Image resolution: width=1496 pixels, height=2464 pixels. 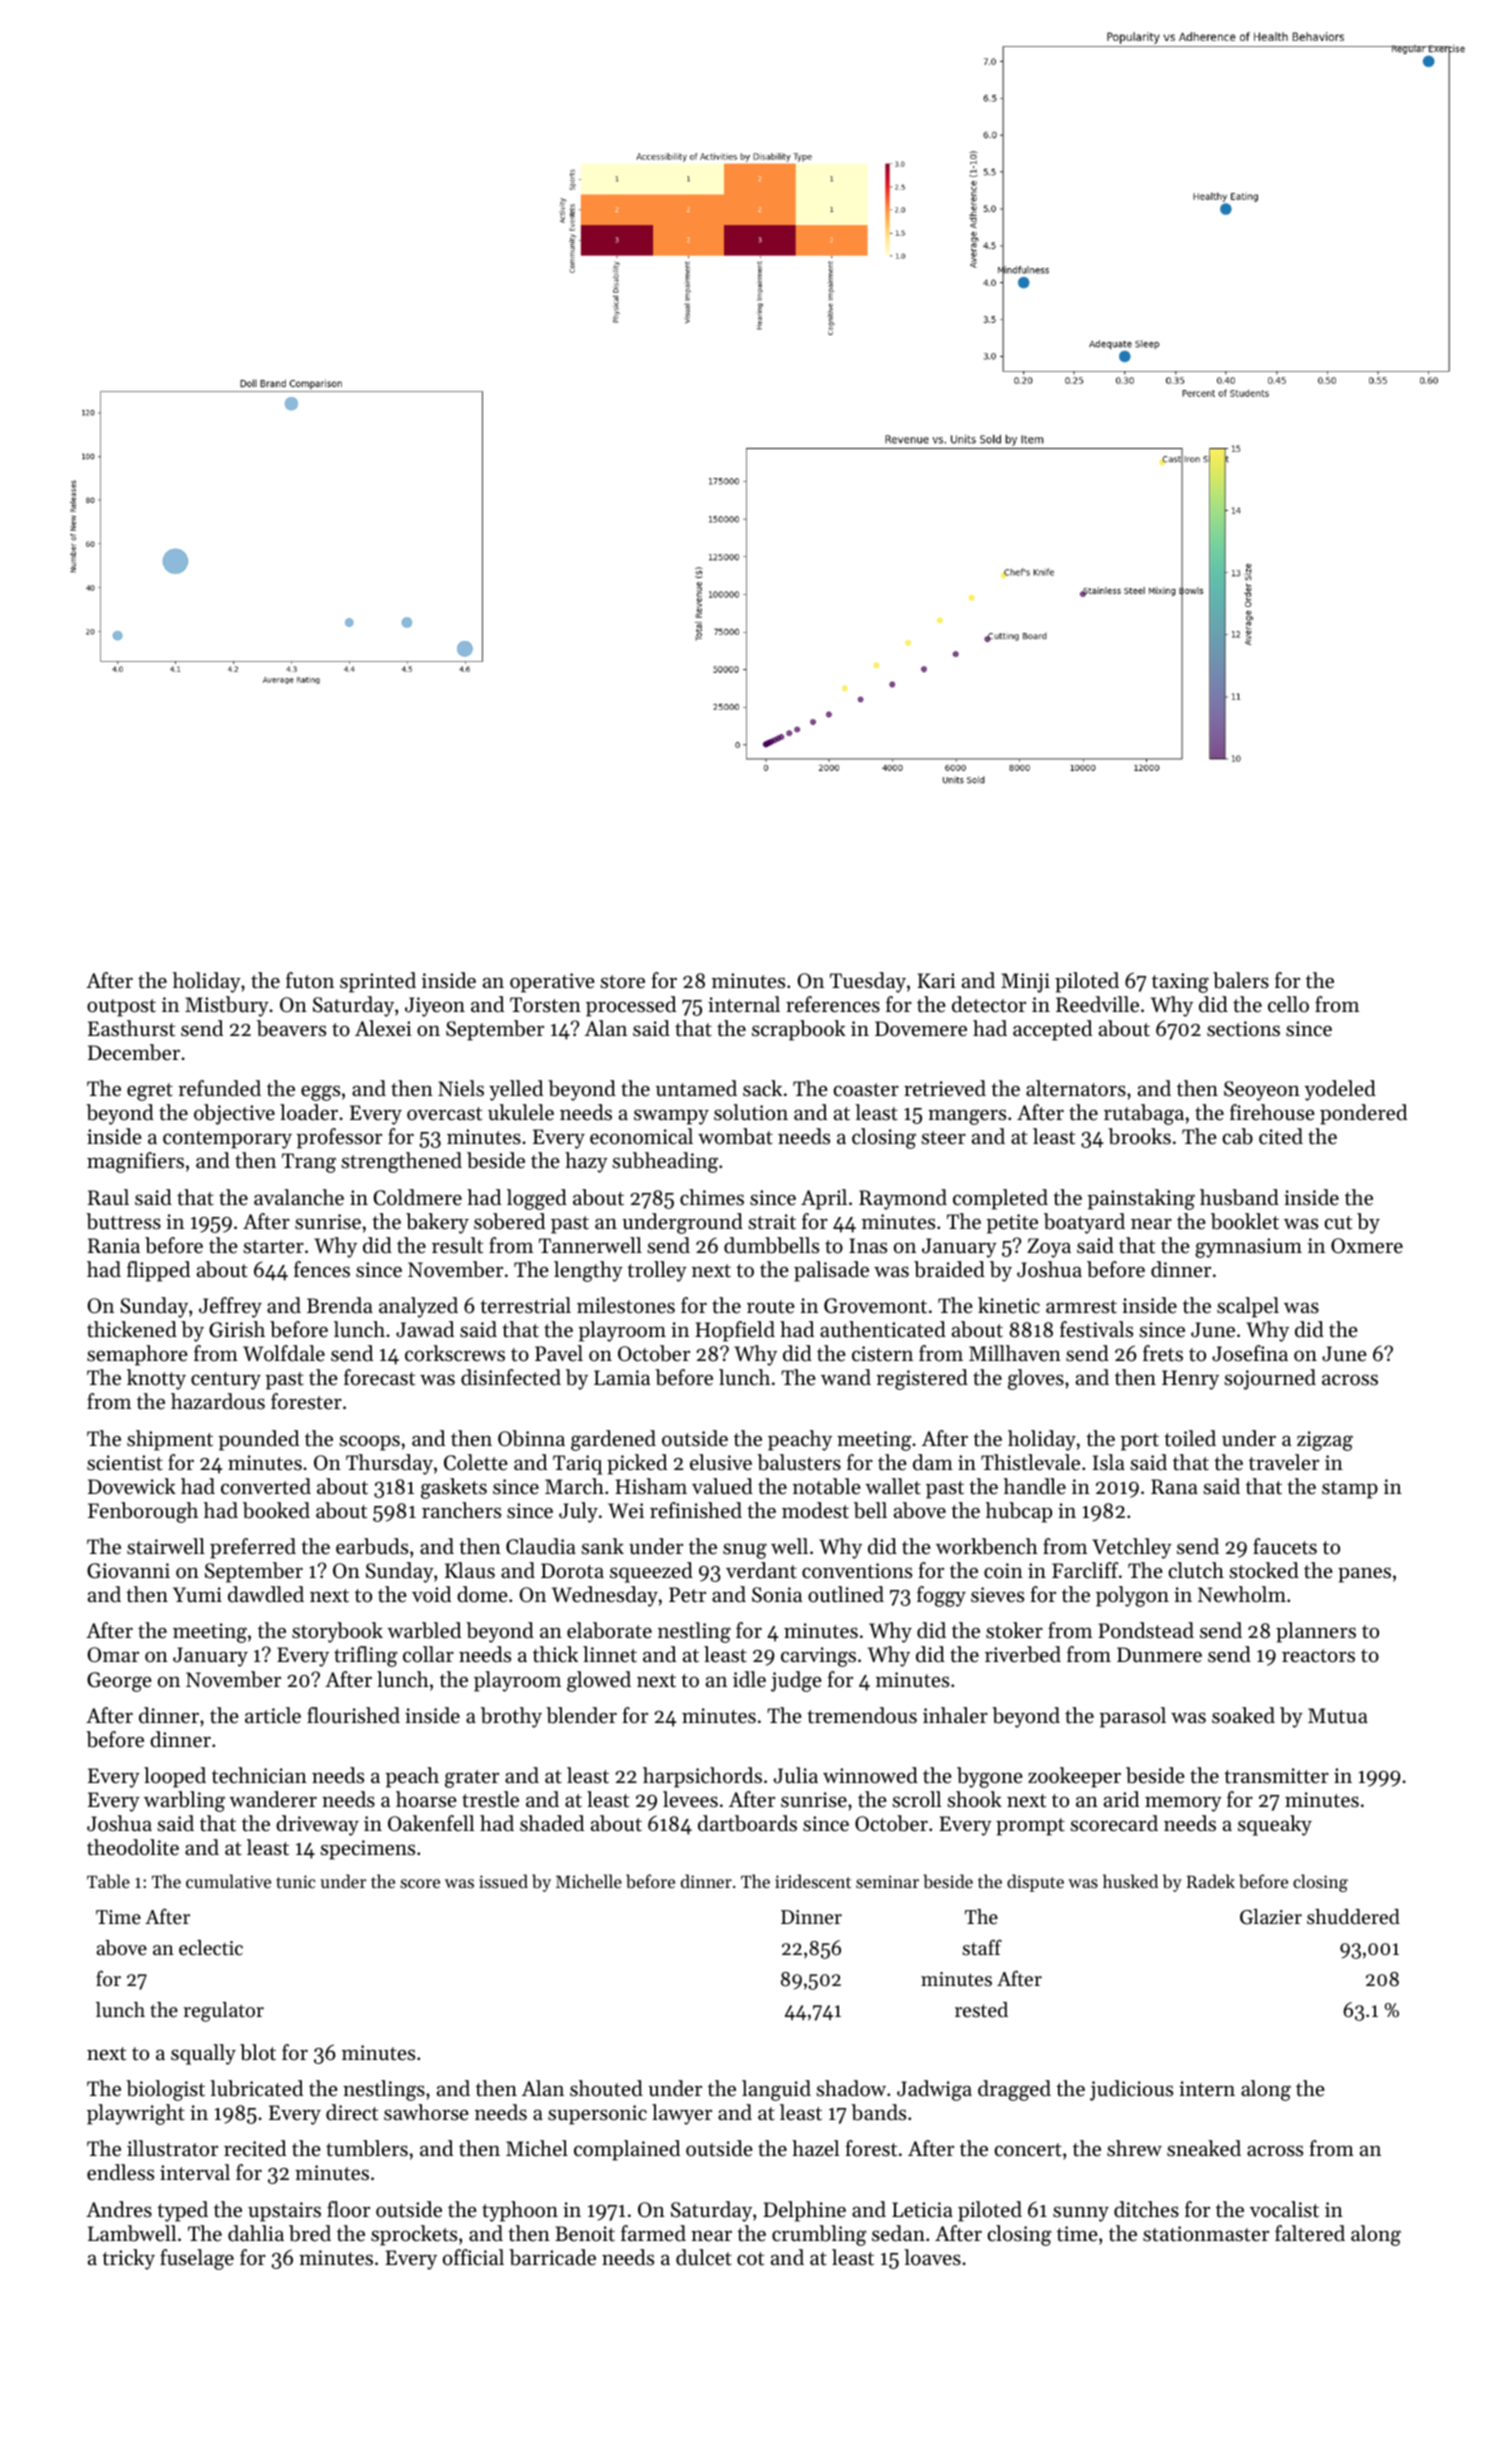 I want to click on dulcet, so click(x=704, y=2257).
